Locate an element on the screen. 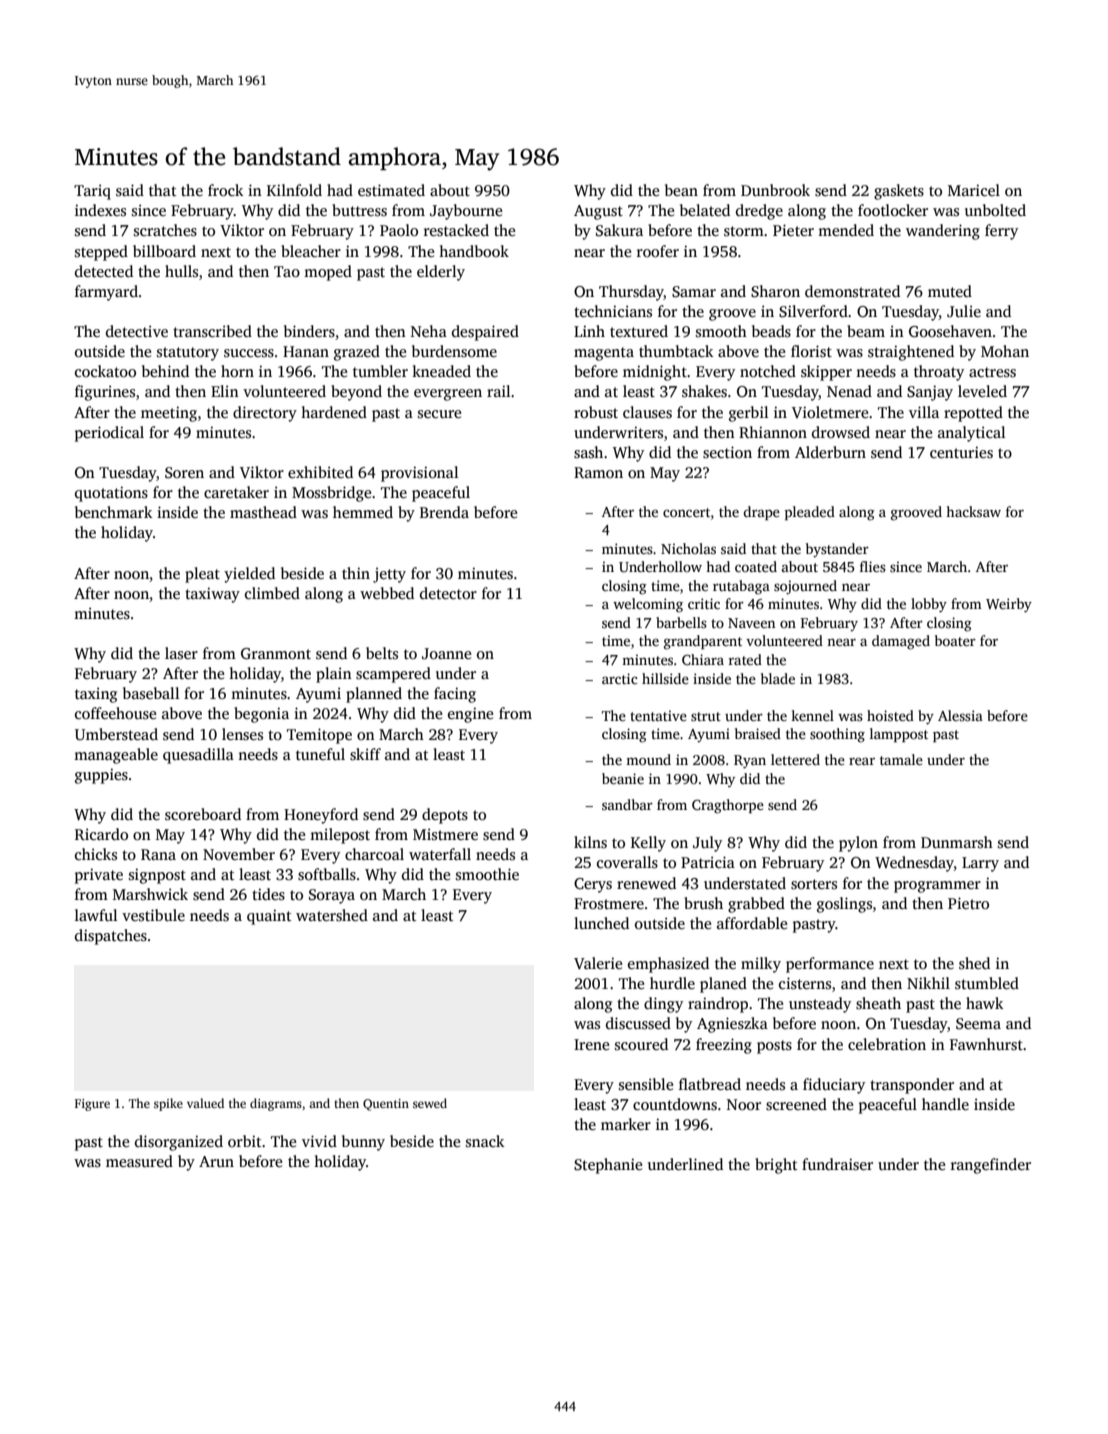  grabbed is located at coordinates (756, 905).
